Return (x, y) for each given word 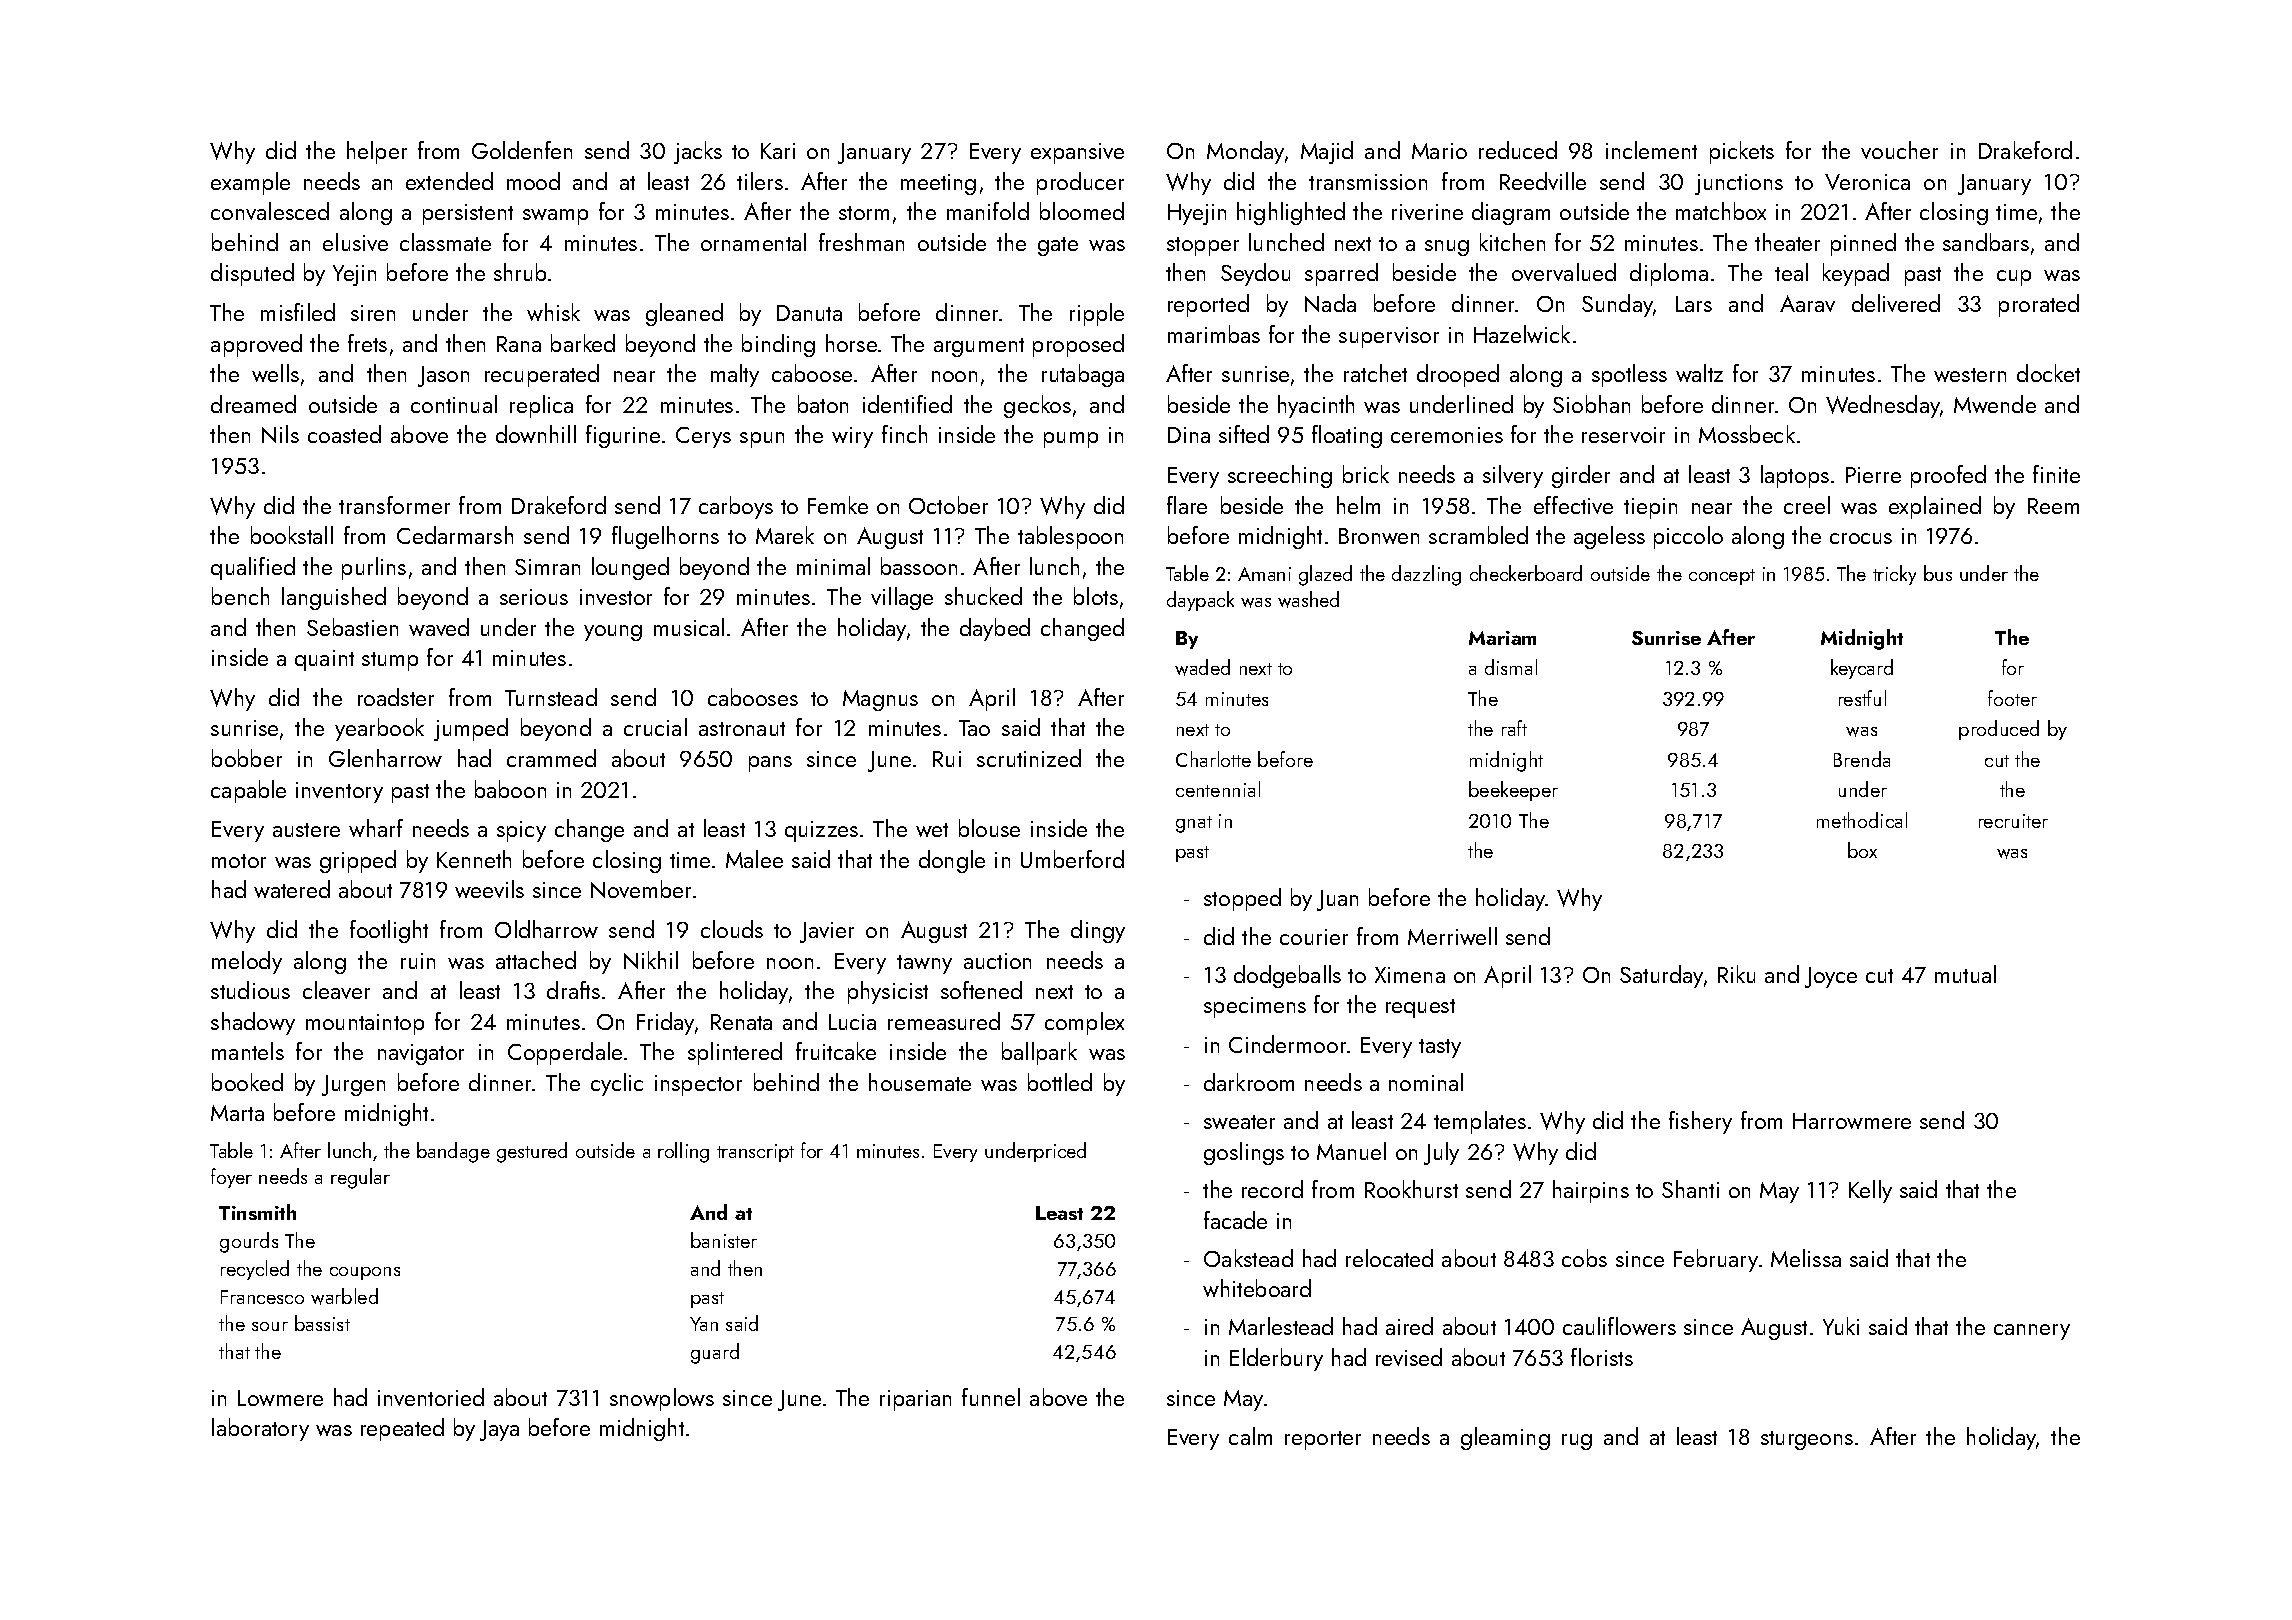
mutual (1965, 974)
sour (270, 1326)
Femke (838, 505)
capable (248, 791)
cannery (2032, 1332)
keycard (1862, 669)
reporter (1323, 1440)
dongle (952, 861)
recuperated (542, 375)
